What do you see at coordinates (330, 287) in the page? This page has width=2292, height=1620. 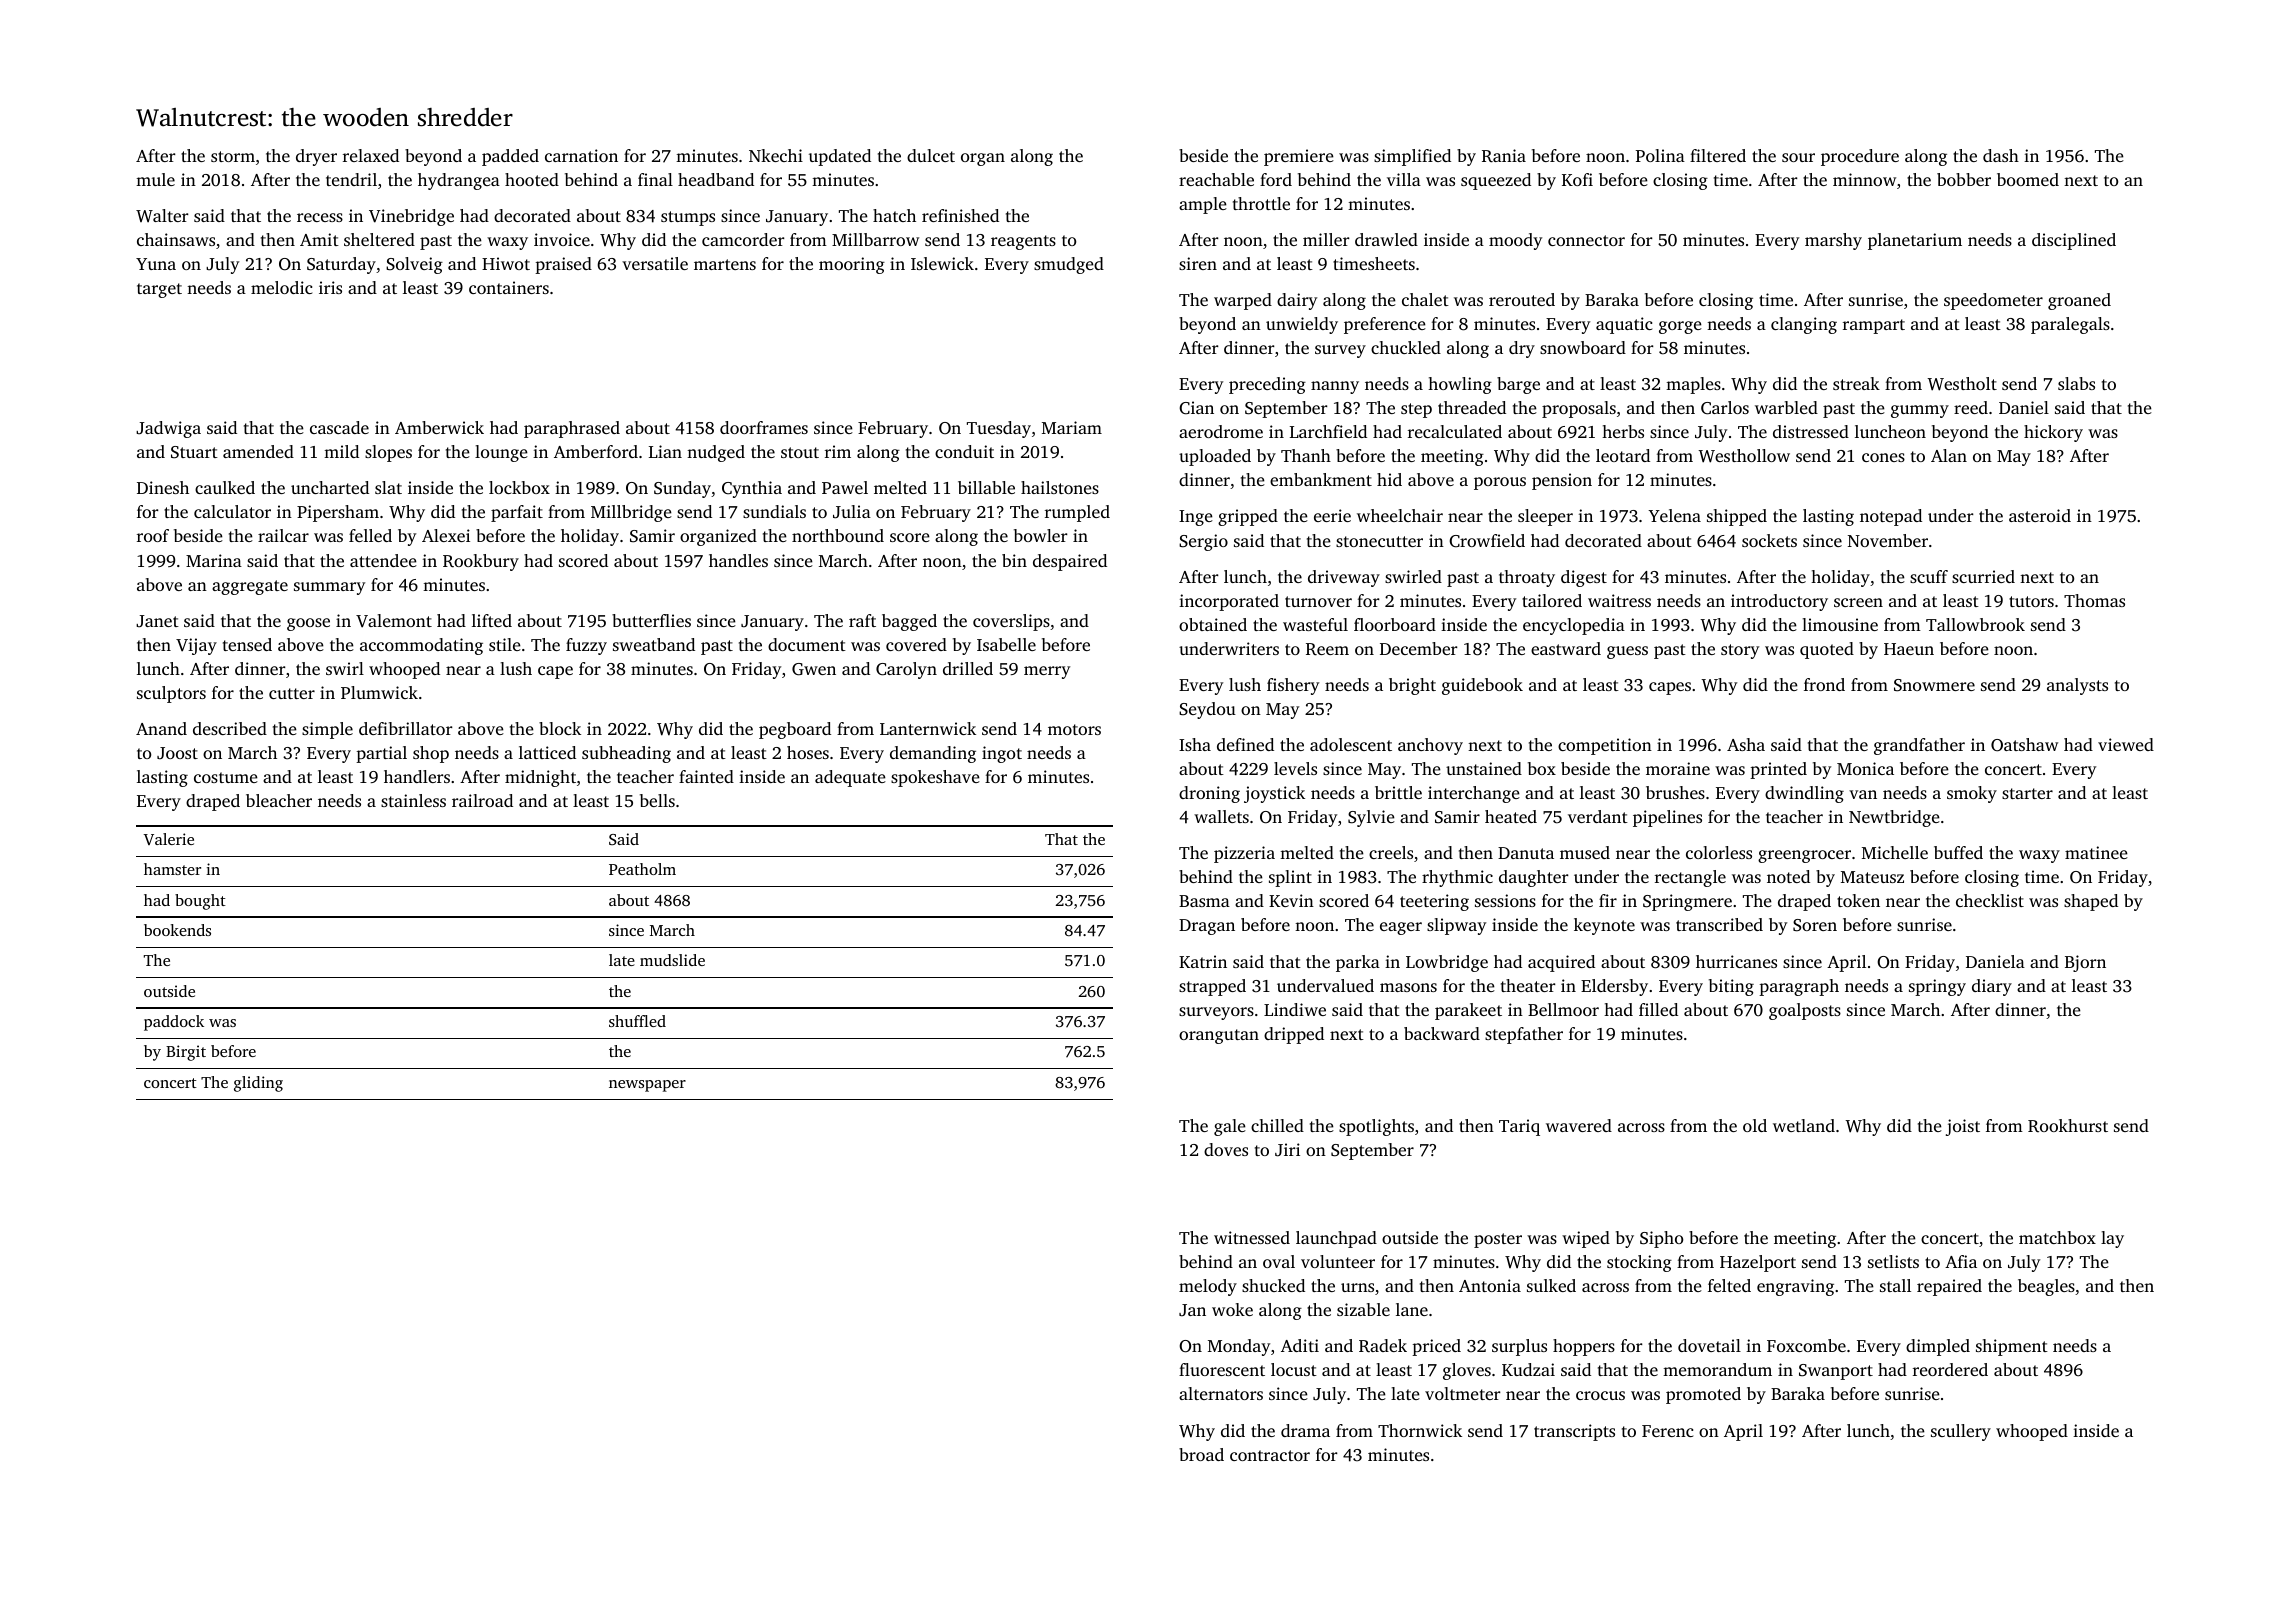 I see `iris` at bounding box center [330, 287].
